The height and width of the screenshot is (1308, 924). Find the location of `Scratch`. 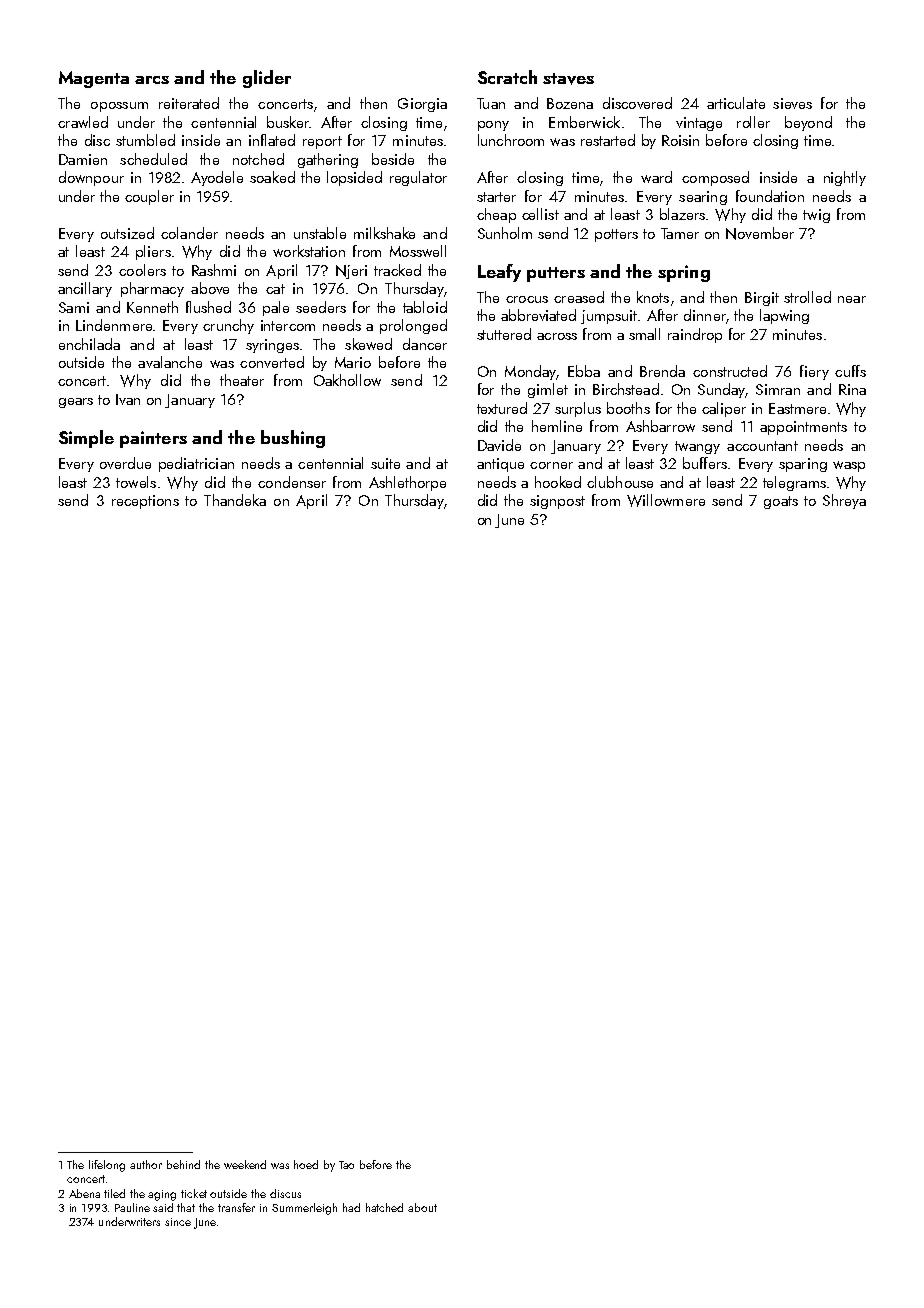

Scratch is located at coordinates (507, 77).
